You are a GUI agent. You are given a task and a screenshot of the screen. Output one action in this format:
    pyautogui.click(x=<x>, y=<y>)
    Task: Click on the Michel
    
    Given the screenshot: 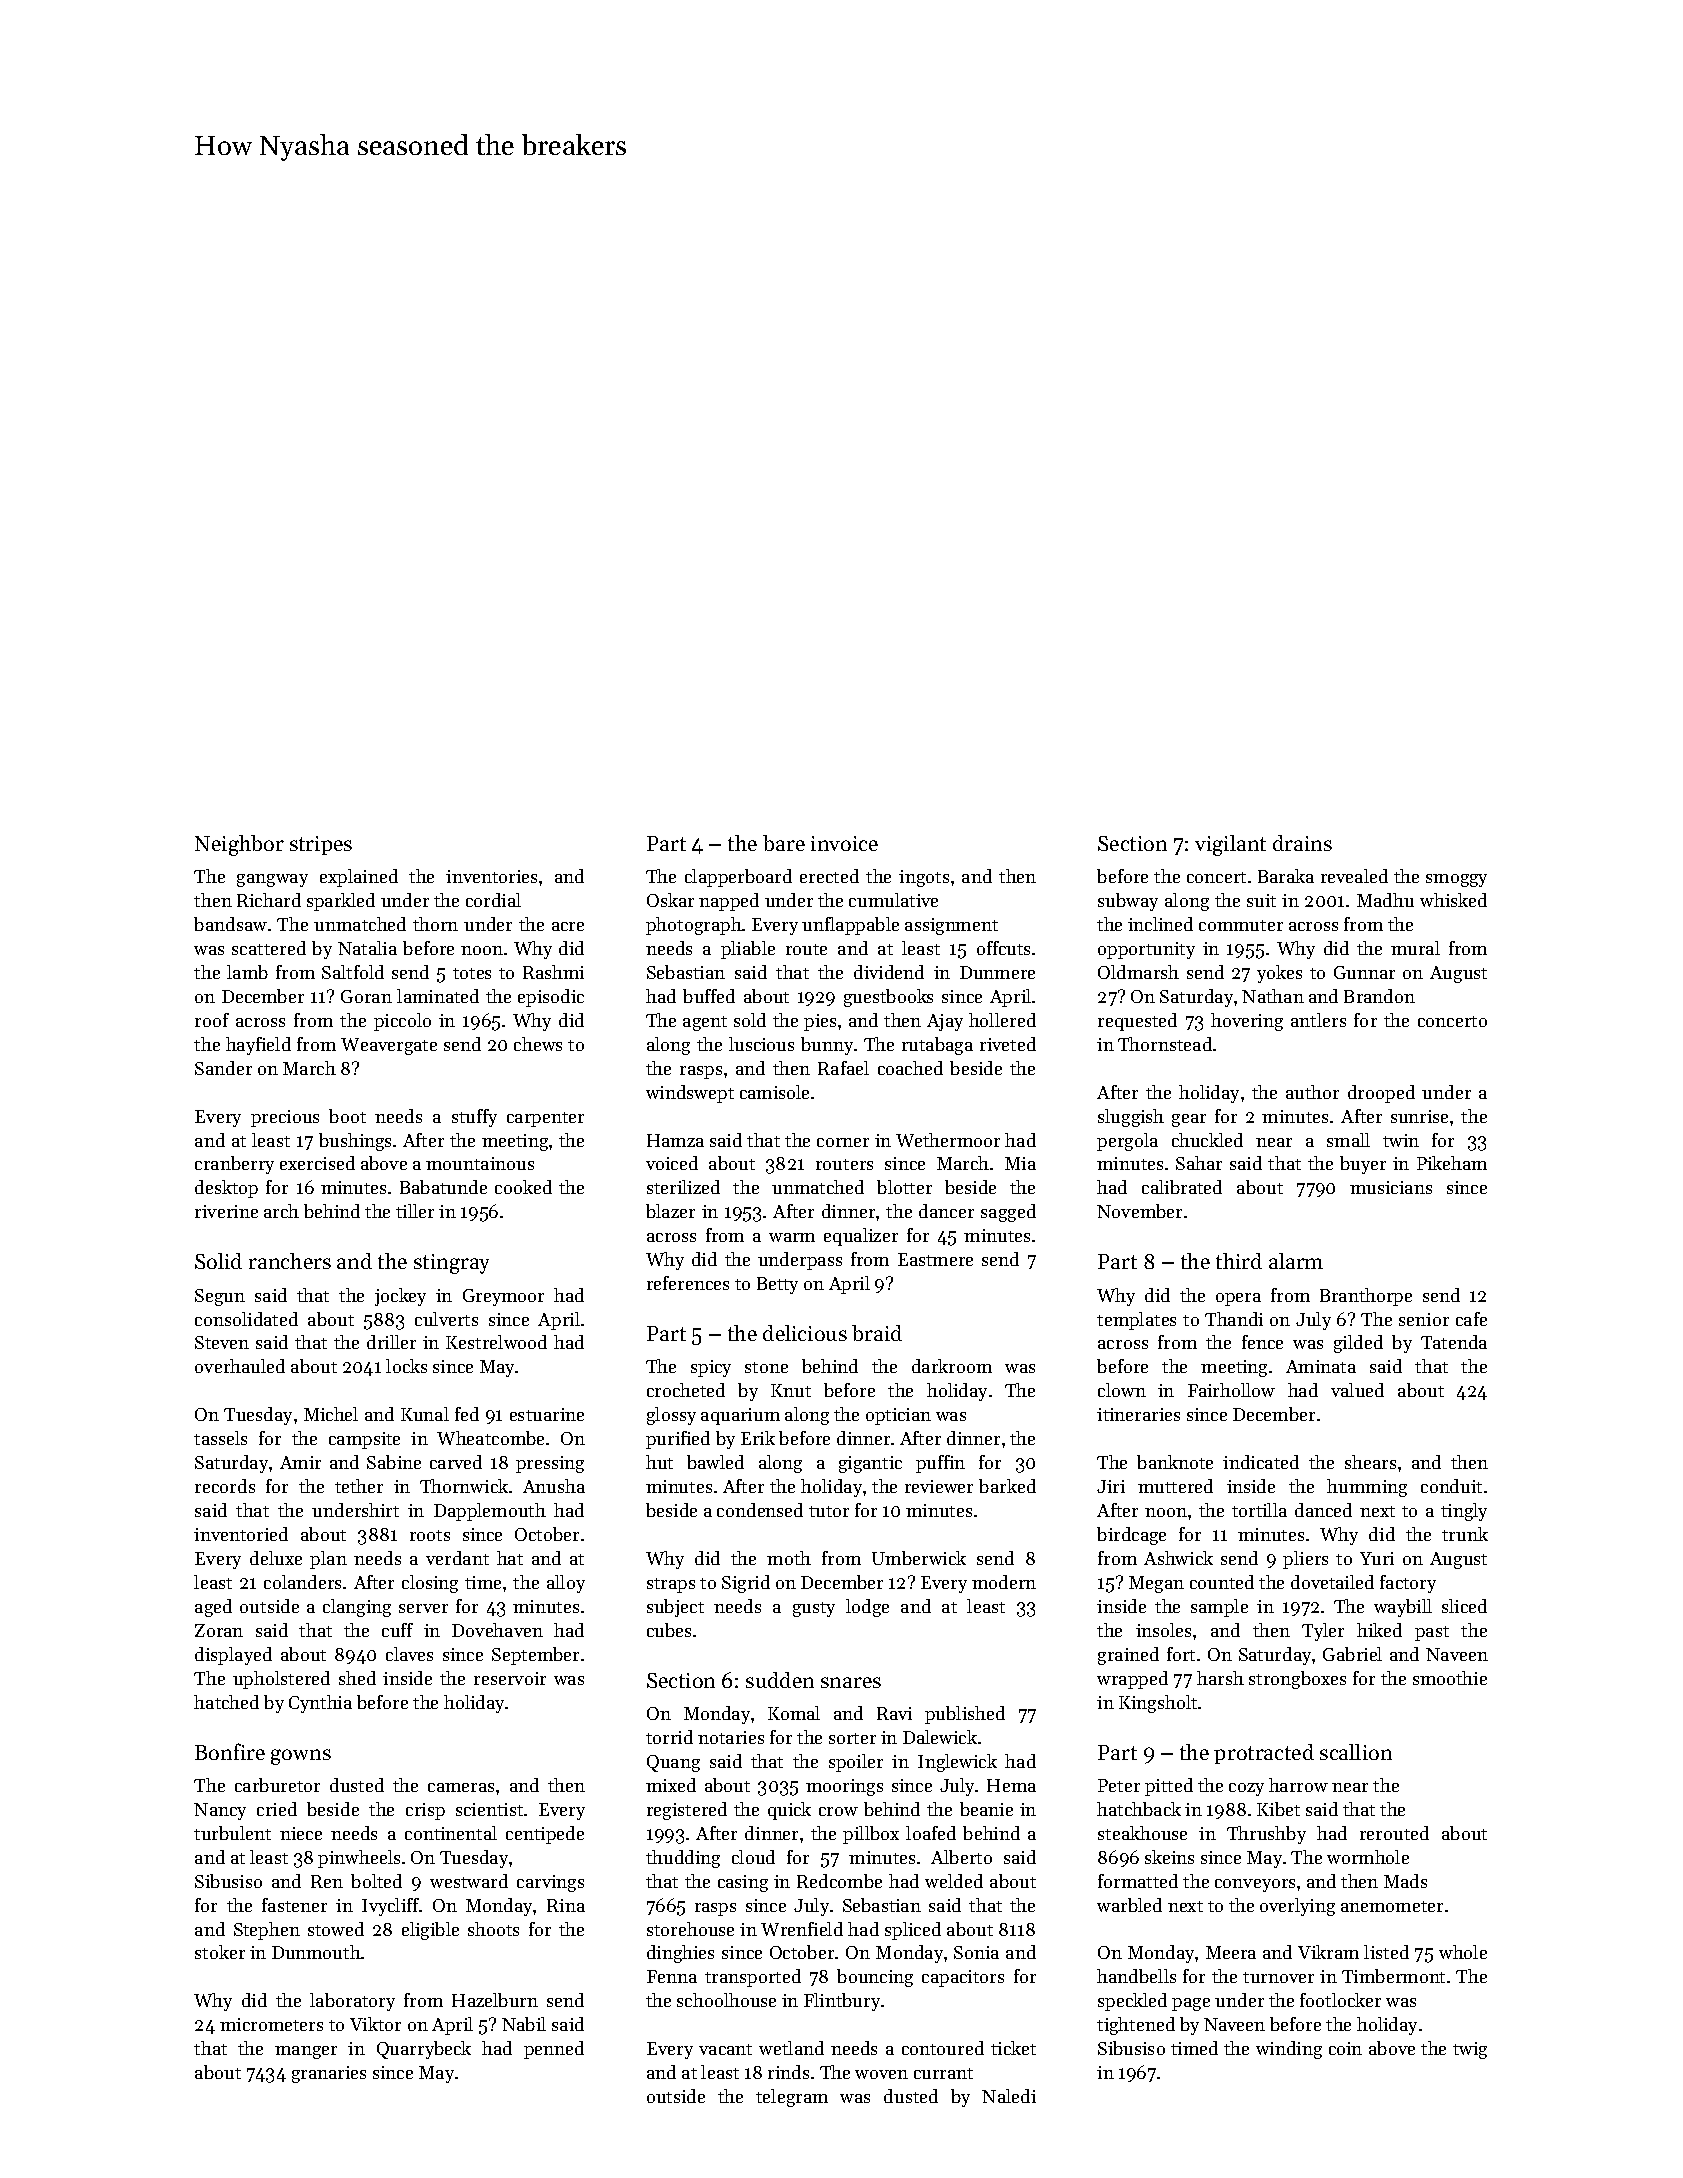 What is the action you would take?
    pyautogui.click(x=331, y=1414)
